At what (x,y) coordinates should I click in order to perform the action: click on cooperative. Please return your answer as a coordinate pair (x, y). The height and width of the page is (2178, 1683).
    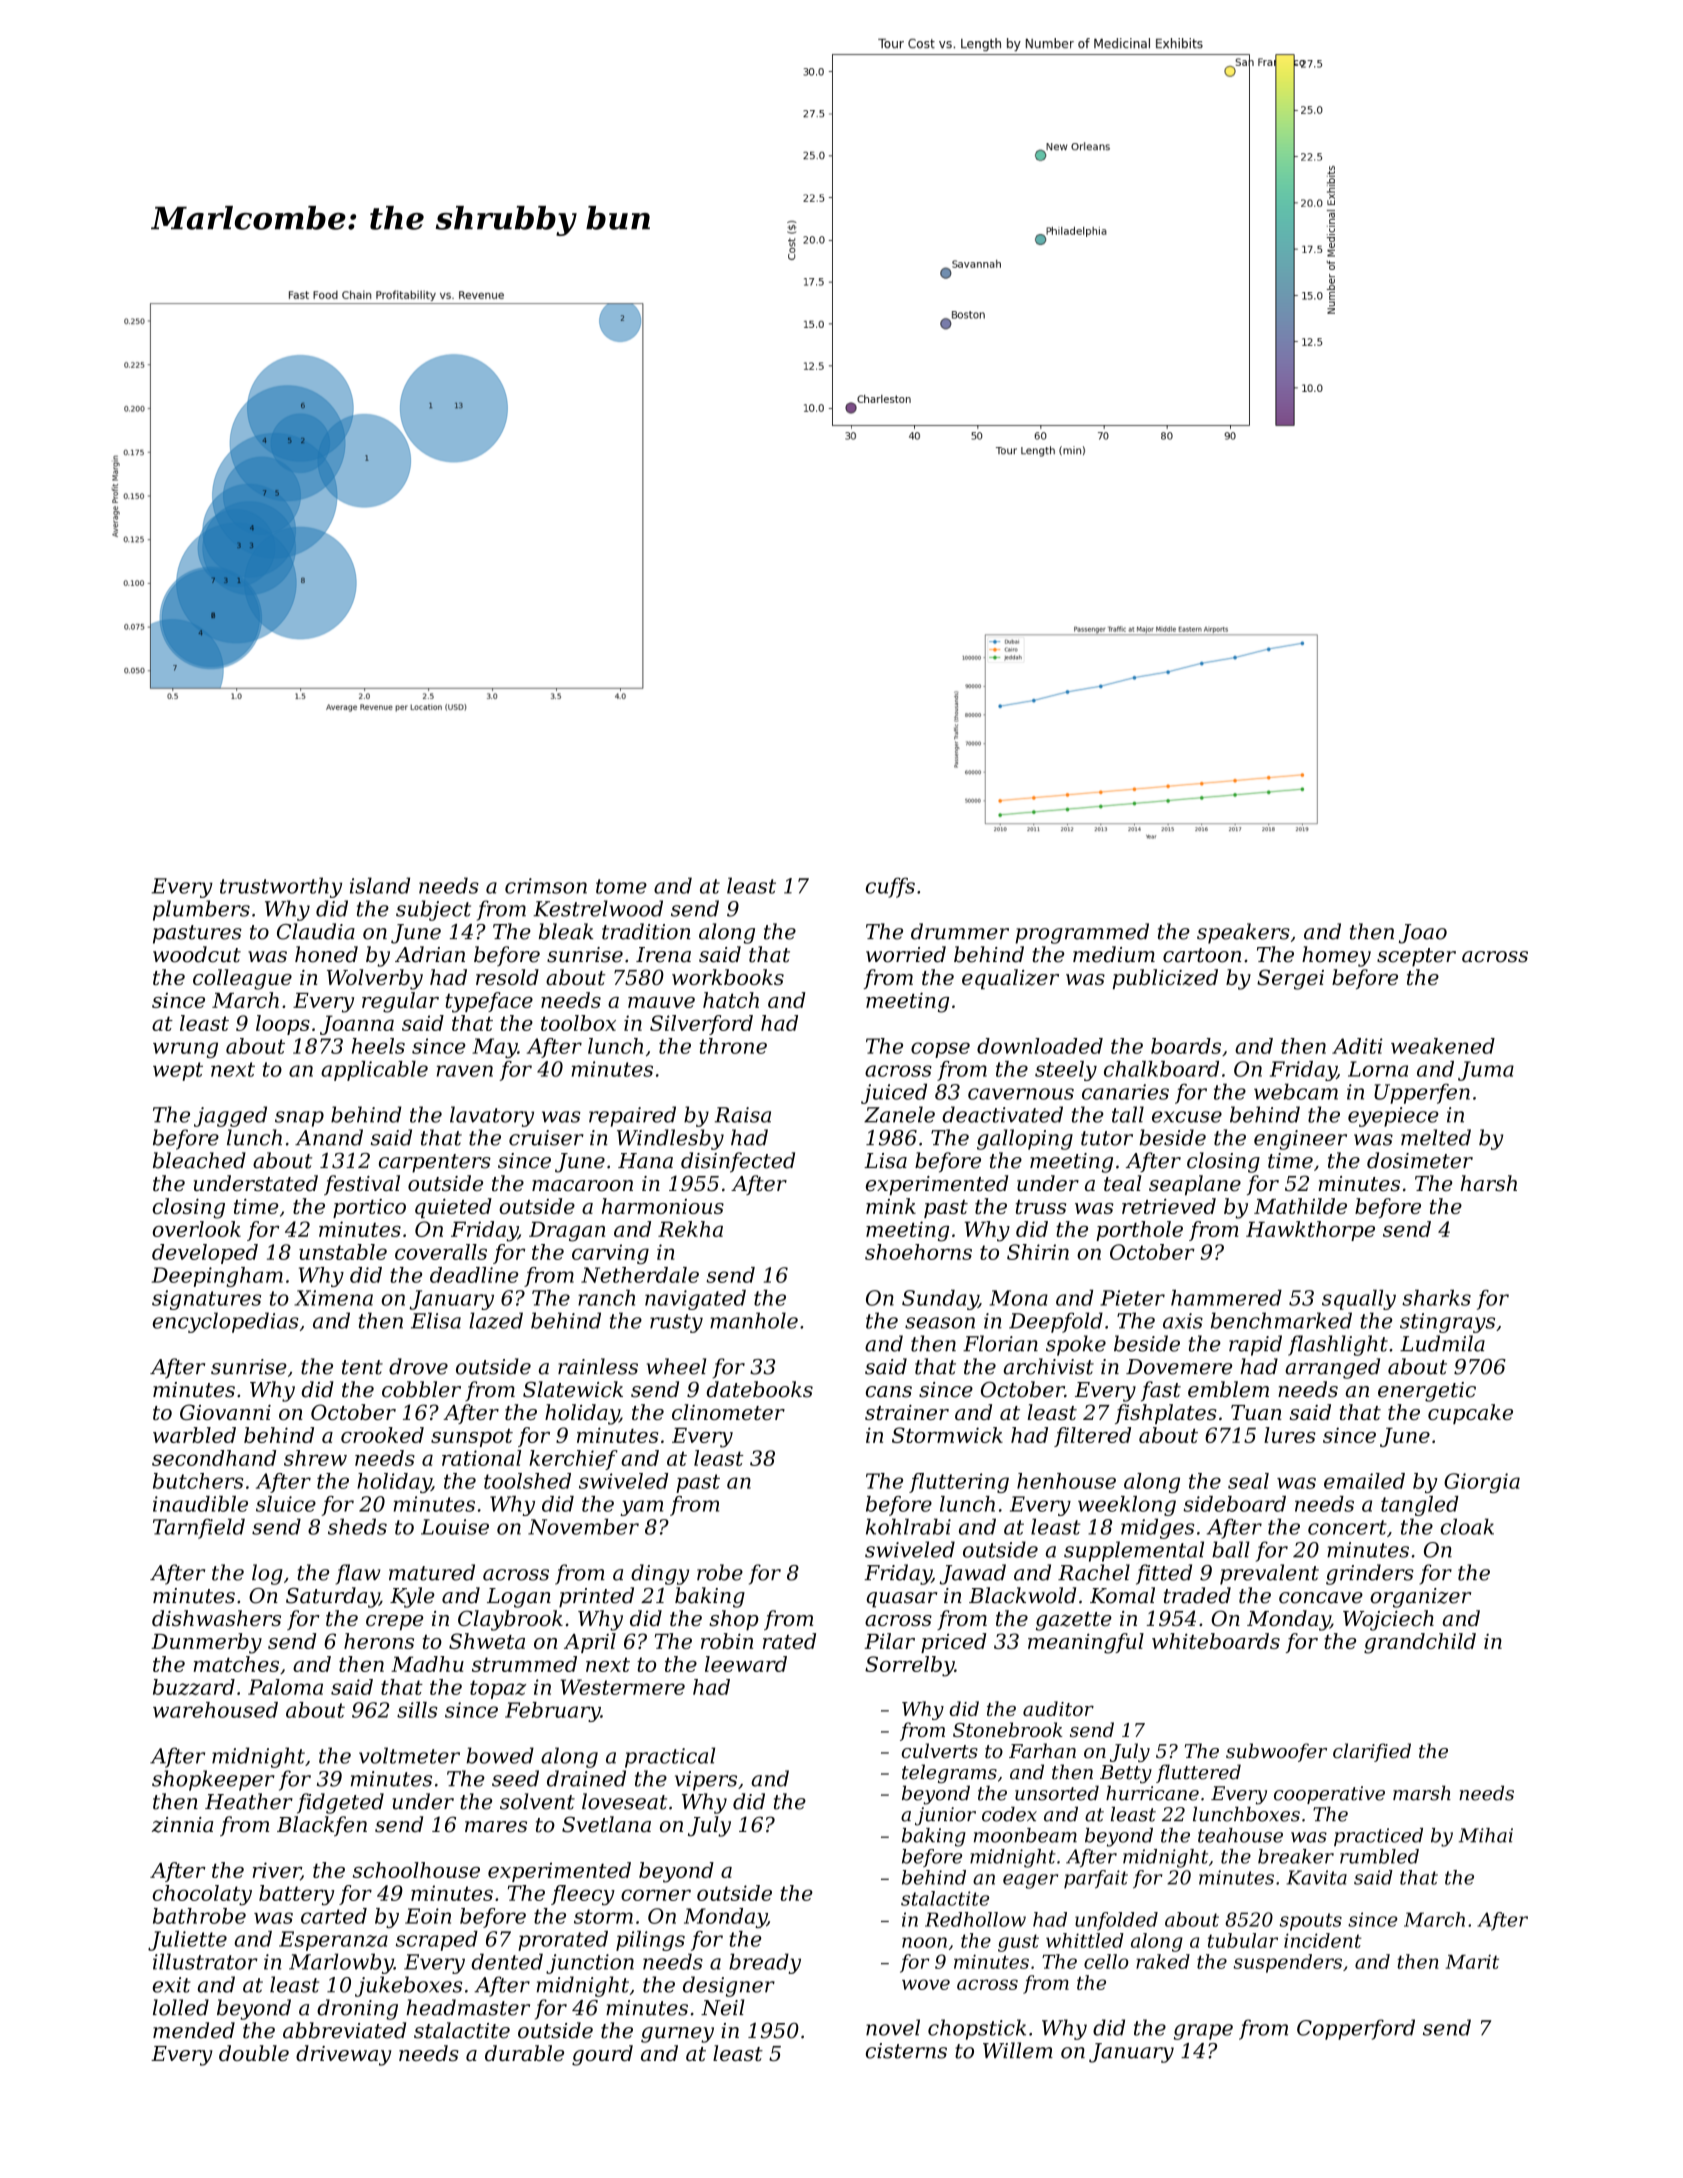
    Looking at the image, I should click on (1329, 1795).
